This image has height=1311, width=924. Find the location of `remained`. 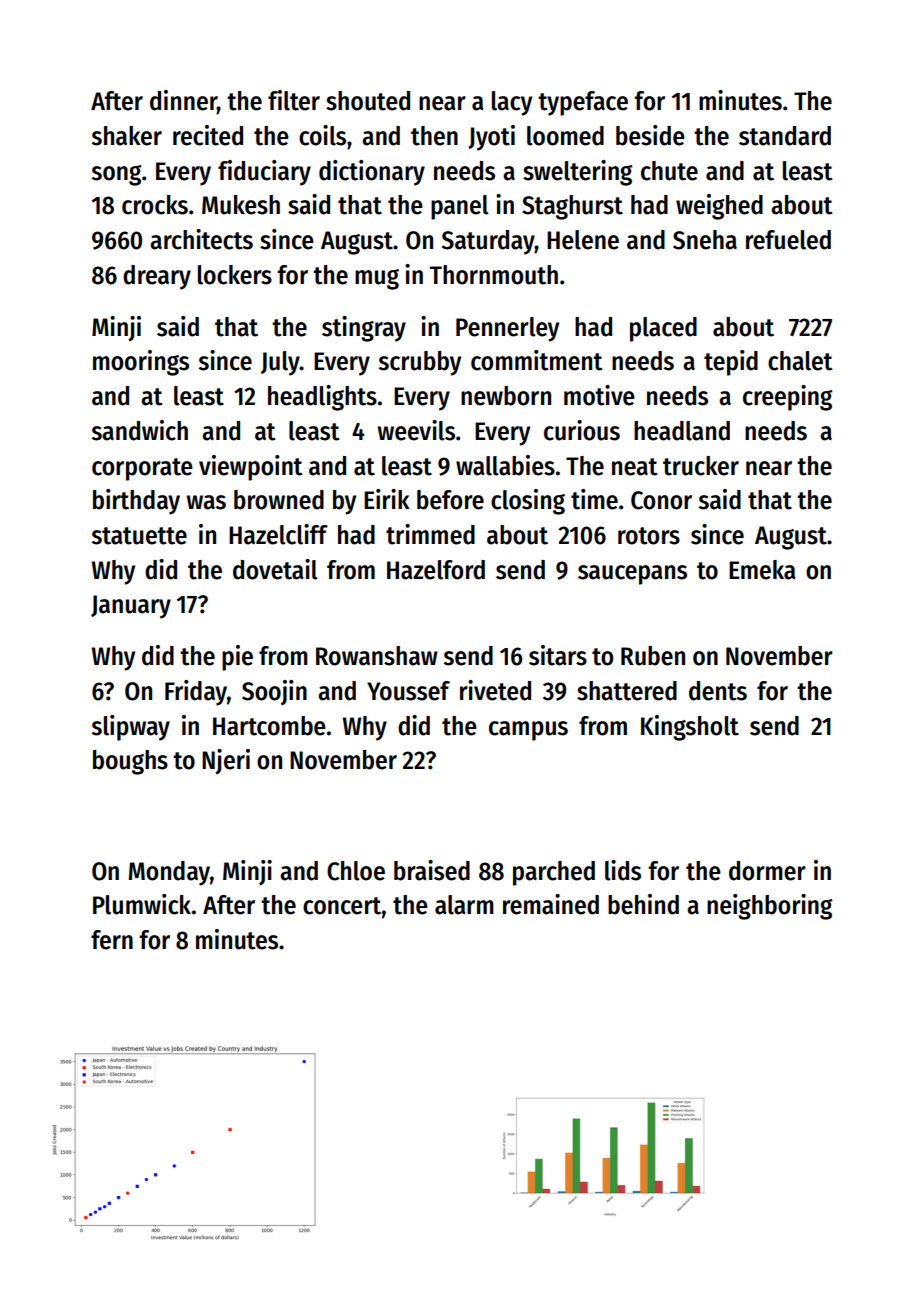

remained is located at coordinates (551, 904).
